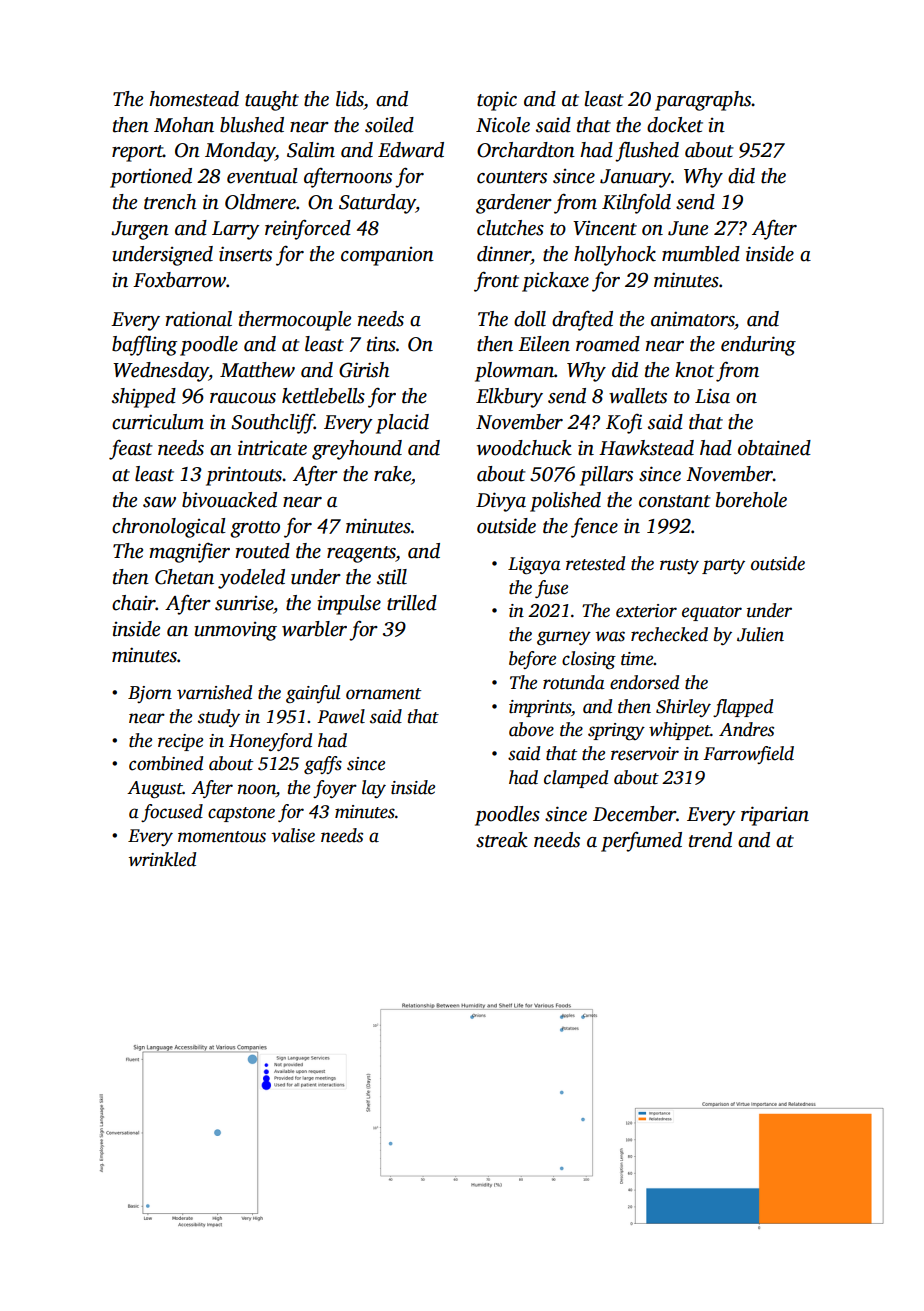 Image resolution: width=924 pixels, height=1311 pixels. Describe the element at coordinates (526, 150) in the screenshot. I see `Orchardton` at that location.
